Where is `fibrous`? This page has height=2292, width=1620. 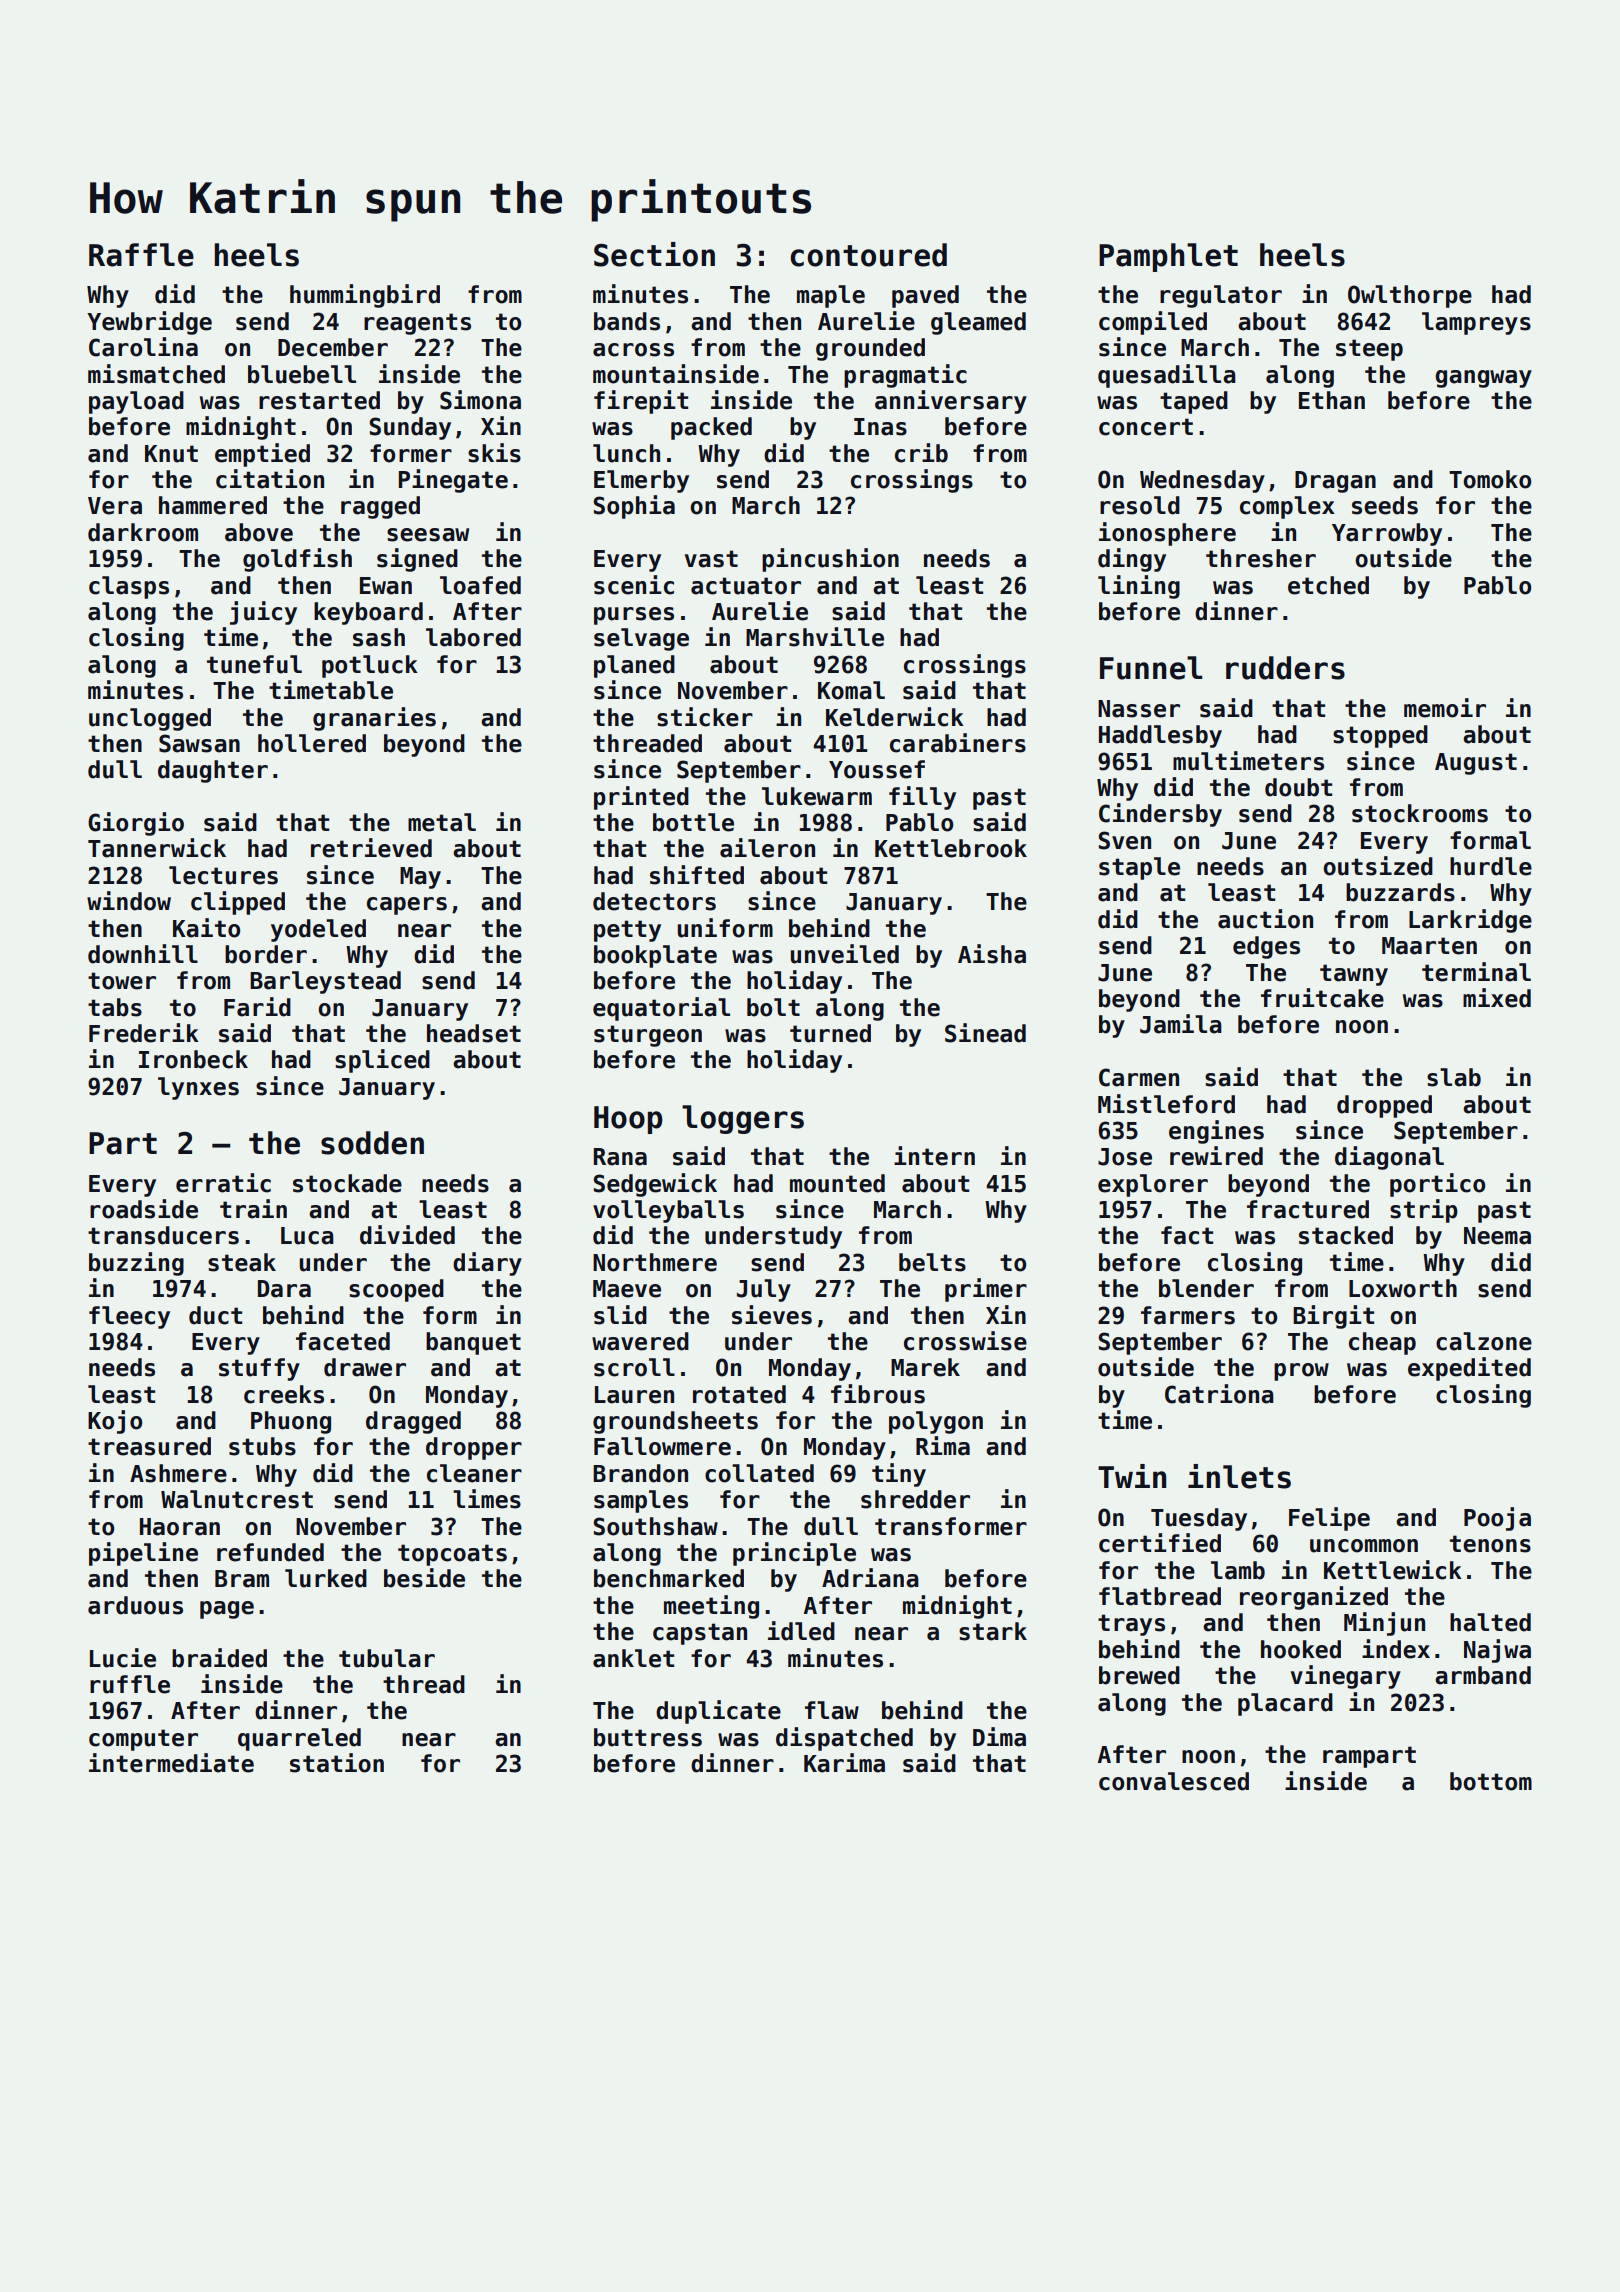
fibrous is located at coordinates (878, 1394).
